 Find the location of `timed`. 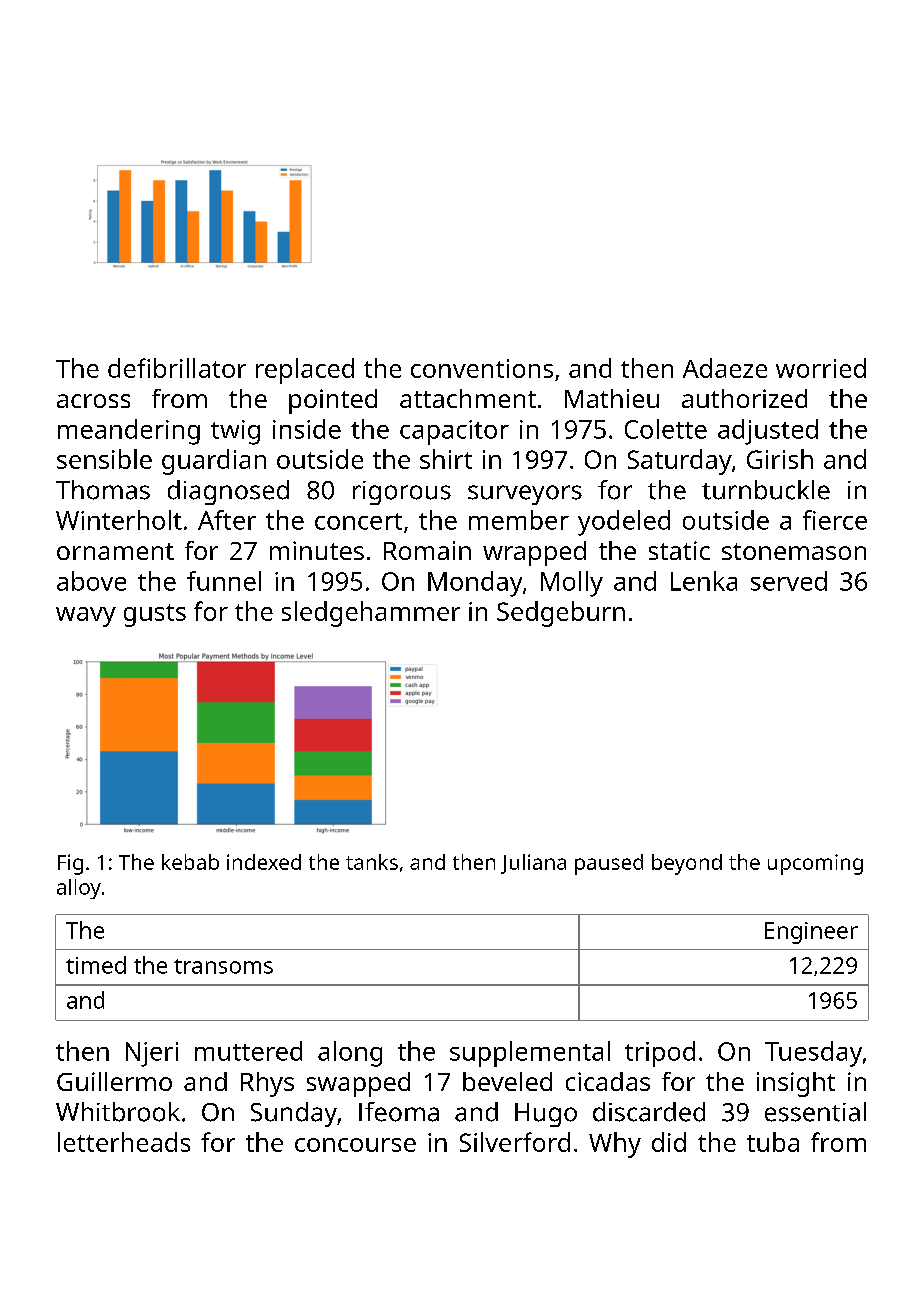

timed is located at coordinates (96, 965).
